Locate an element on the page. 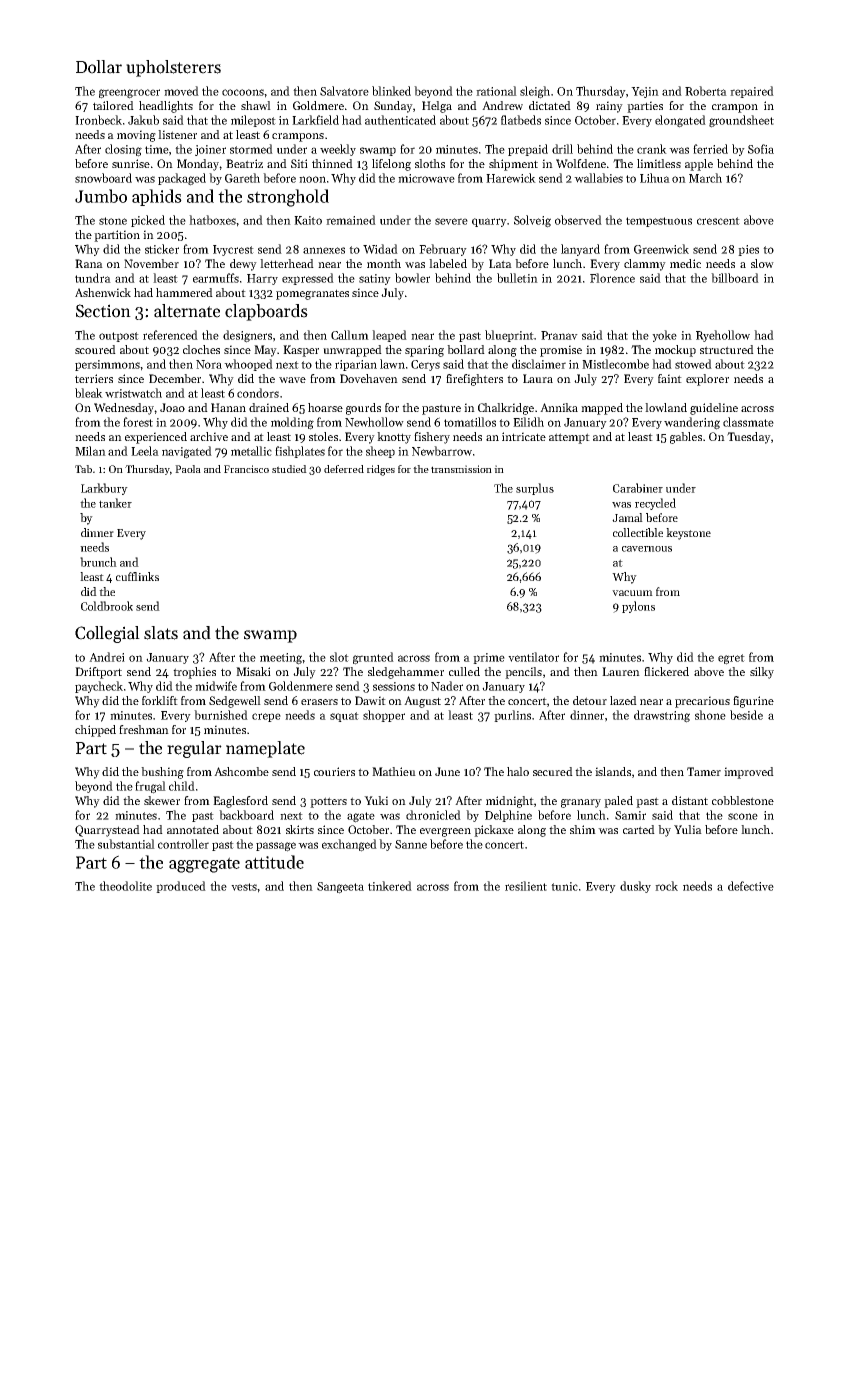 The width and height of the document is (849, 1400). upholsterers is located at coordinates (173, 68).
